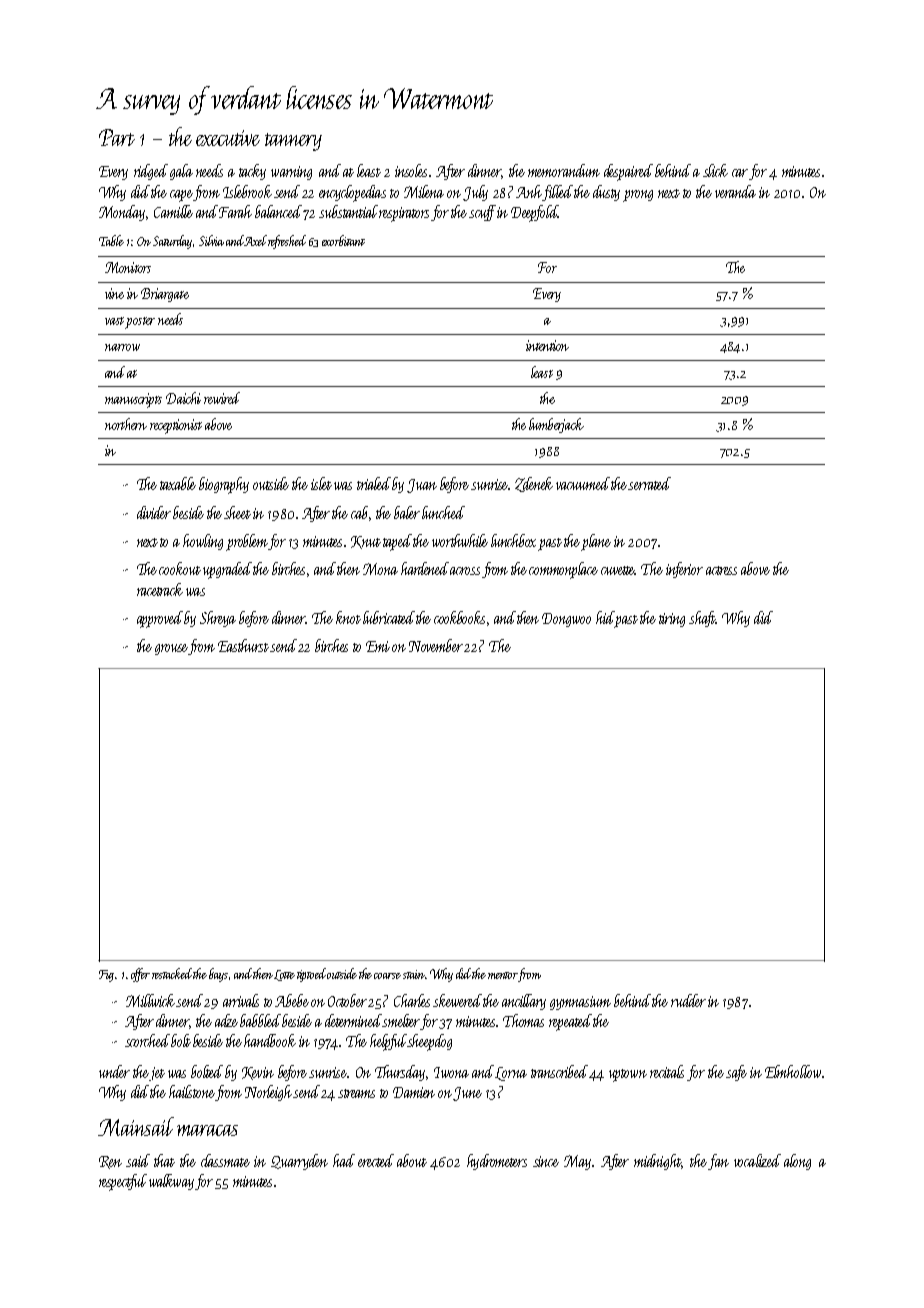  What do you see at coordinates (173, 211) in the screenshot?
I see `Camille` at bounding box center [173, 211].
